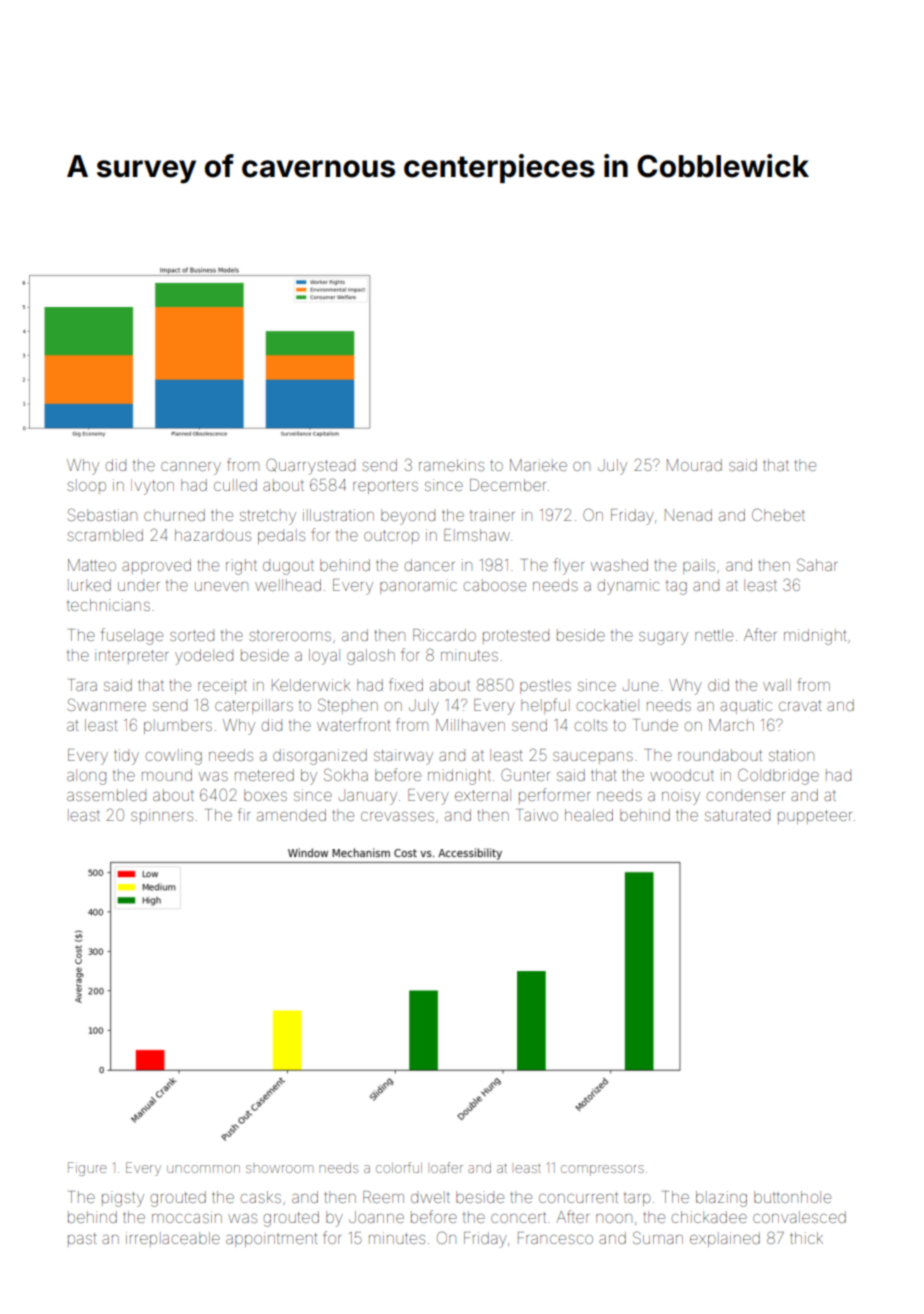  What do you see at coordinates (589, 815) in the screenshot?
I see `healed` at bounding box center [589, 815].
